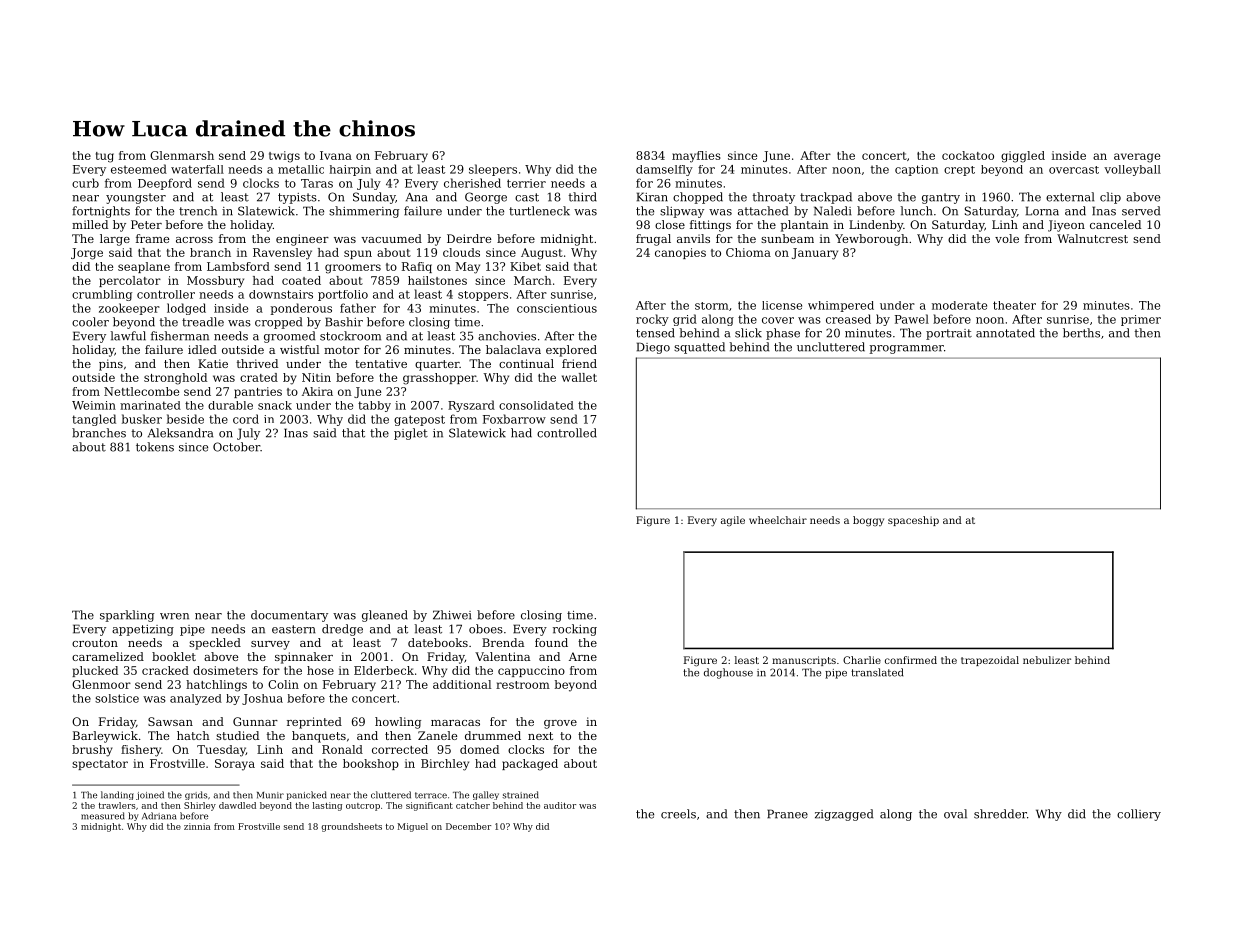 Image resolution: width=1233 pixels, height=952 pixels. What do you see at coordinates (351, 827) in the screenshot?
I see `groundsheets` at bounding box center [351, 827].
